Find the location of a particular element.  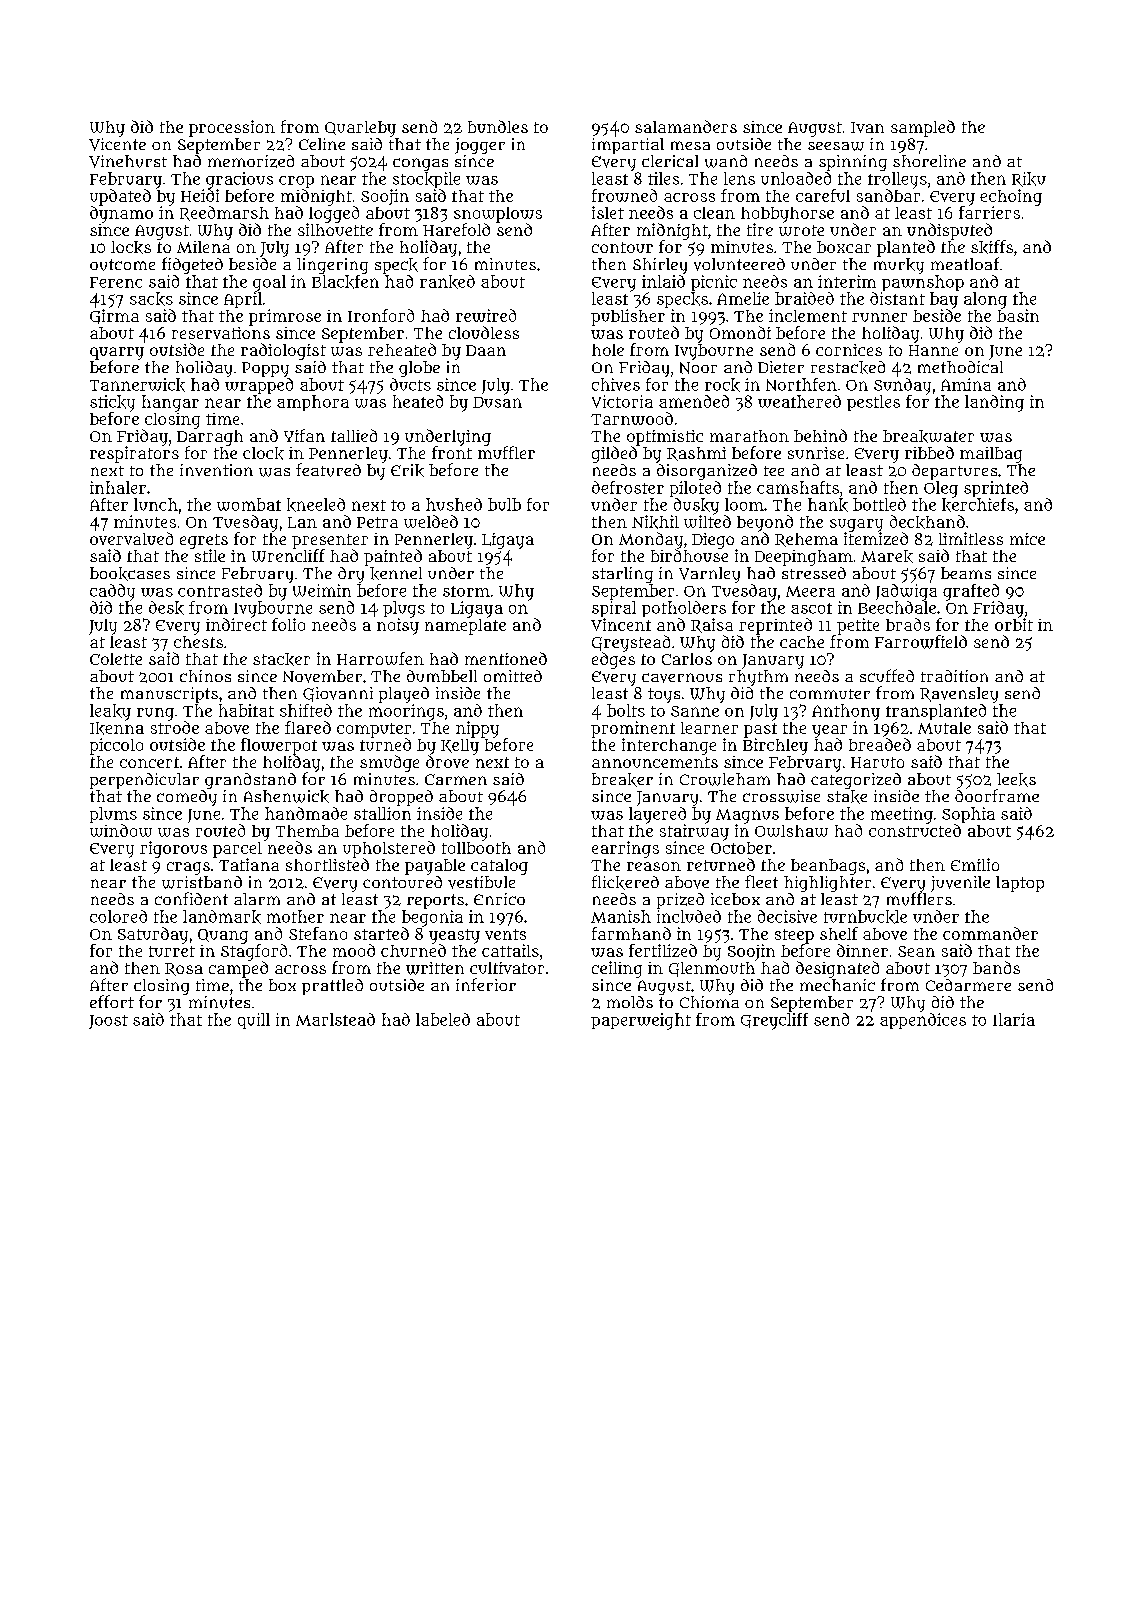

lens is located at coordinates (739, 178).
